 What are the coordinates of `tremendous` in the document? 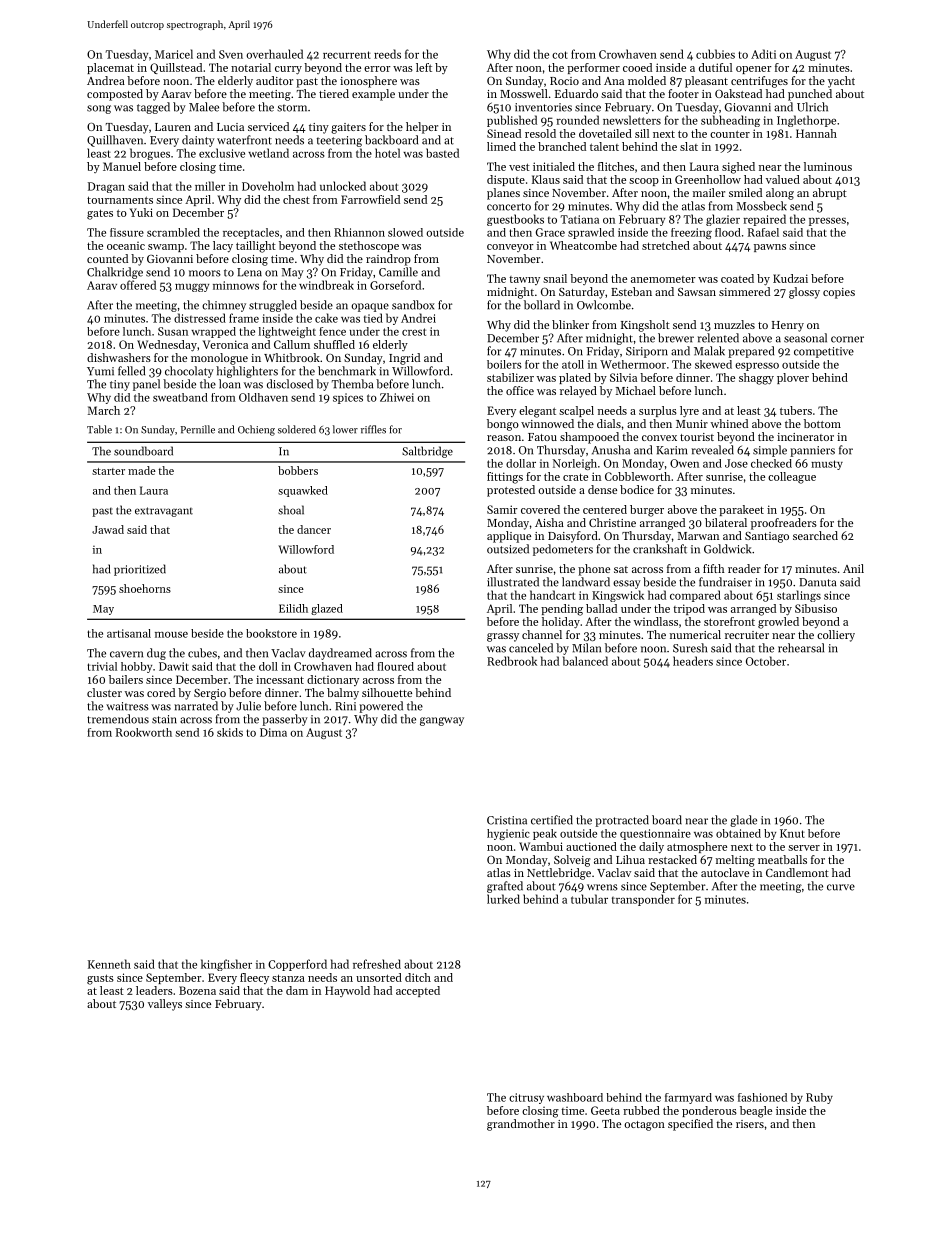 It's located at (118, 719).
